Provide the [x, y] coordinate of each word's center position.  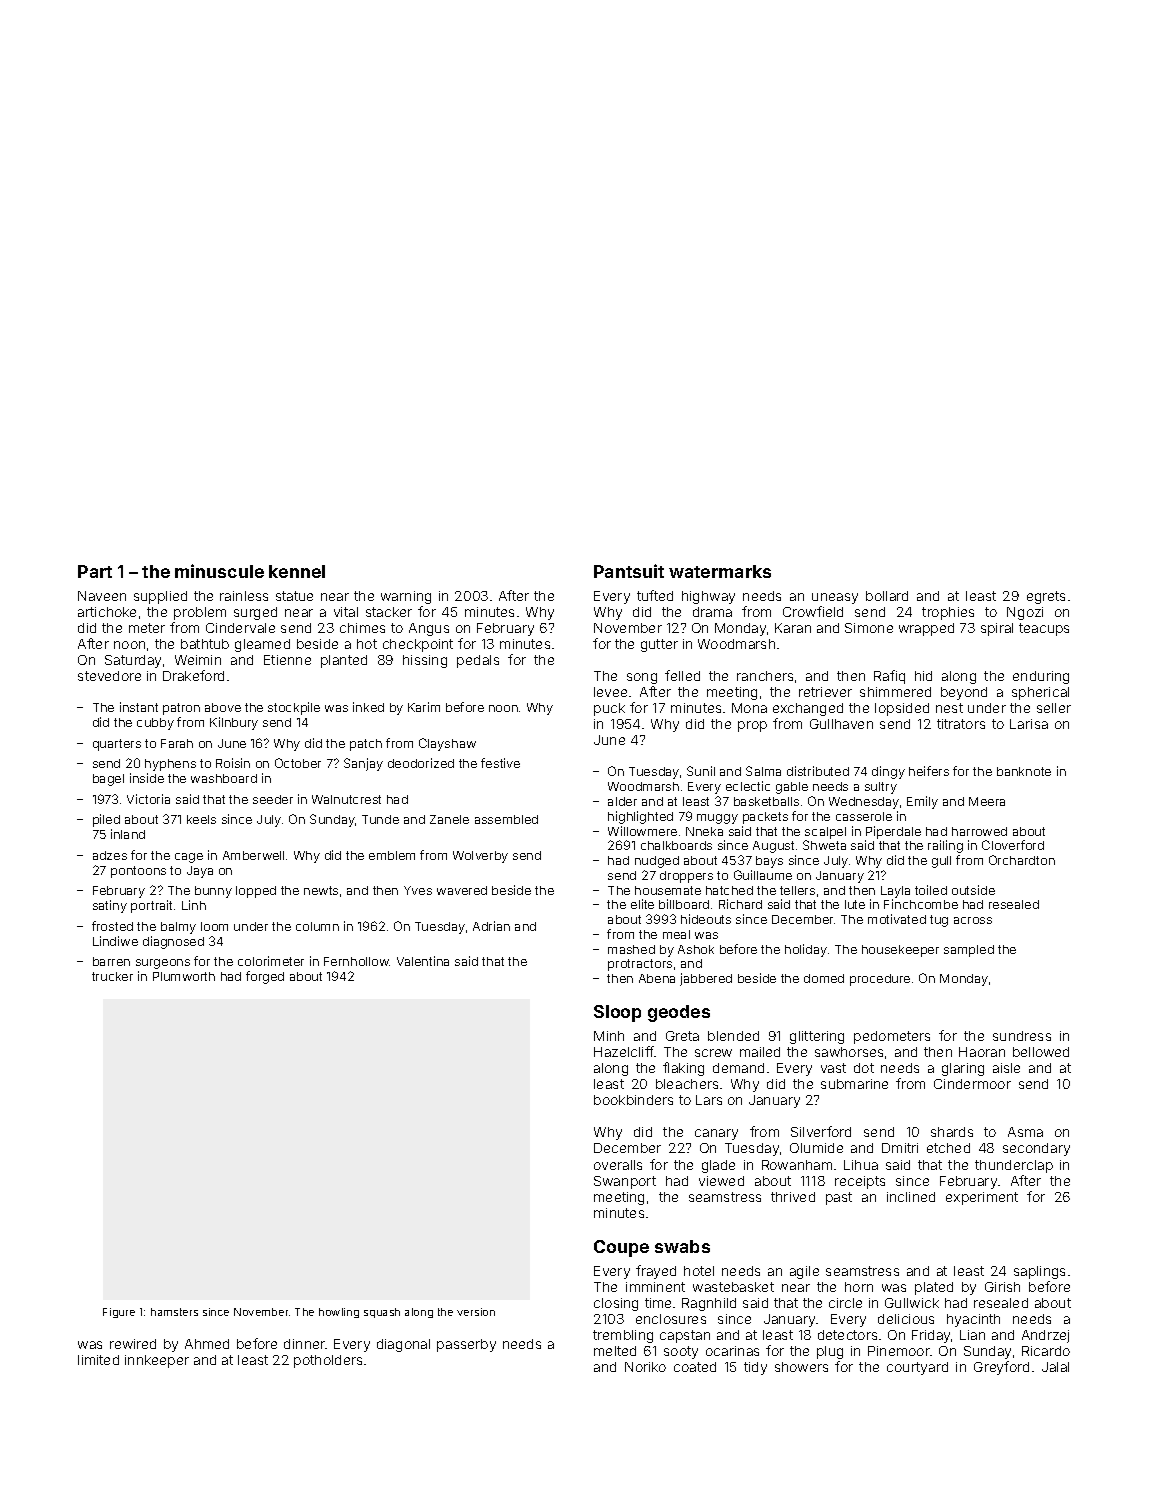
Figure [119, 1313]
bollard [887, 596]
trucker [112, 976]
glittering [817, 1037]
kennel [297, 571]
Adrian [491, 926]
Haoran [982, 1052]
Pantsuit [629, 571]
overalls [618, 1165]
